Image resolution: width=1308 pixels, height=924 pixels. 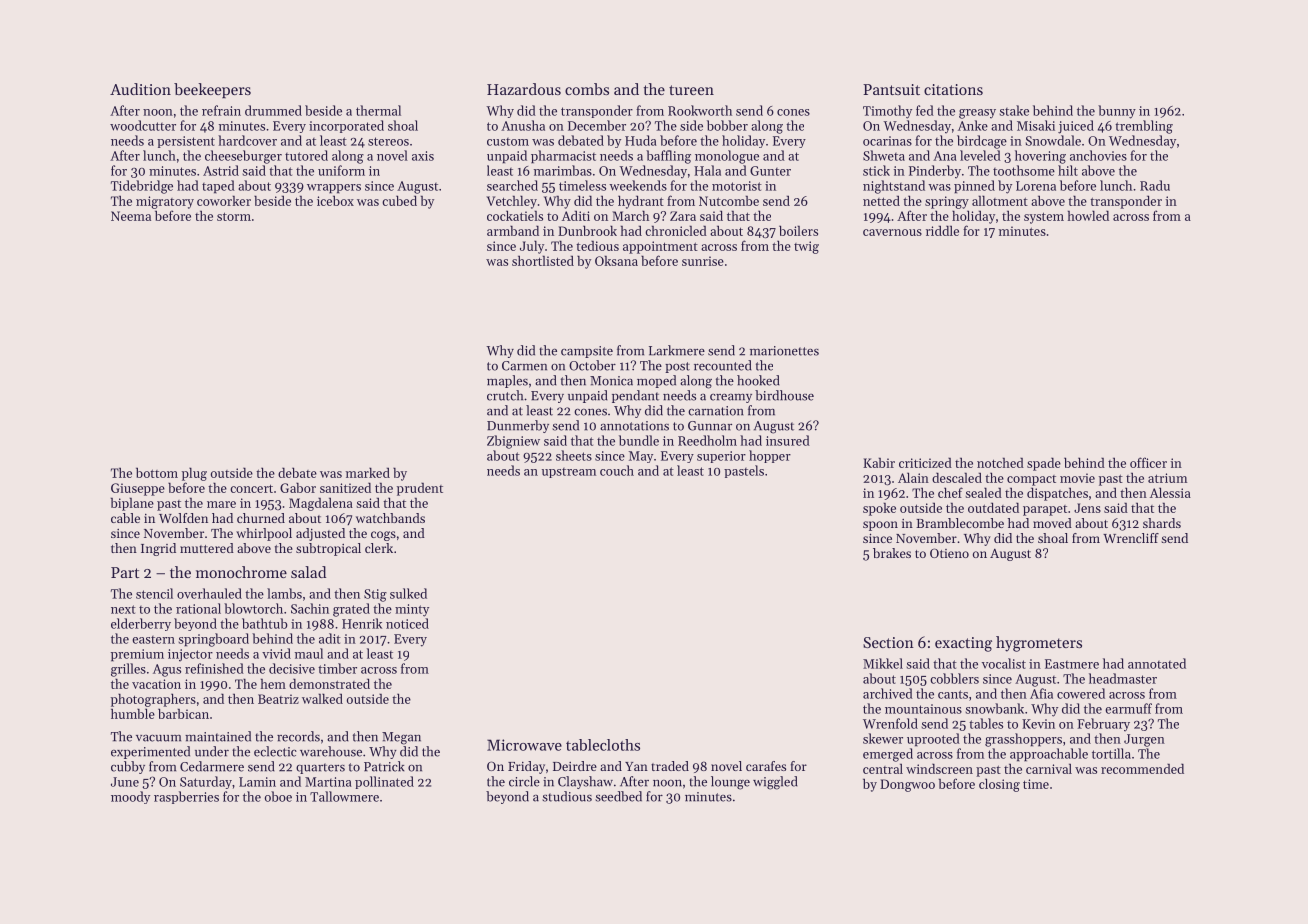 I want to click on Rookworth, so click(x=700, y=110).
